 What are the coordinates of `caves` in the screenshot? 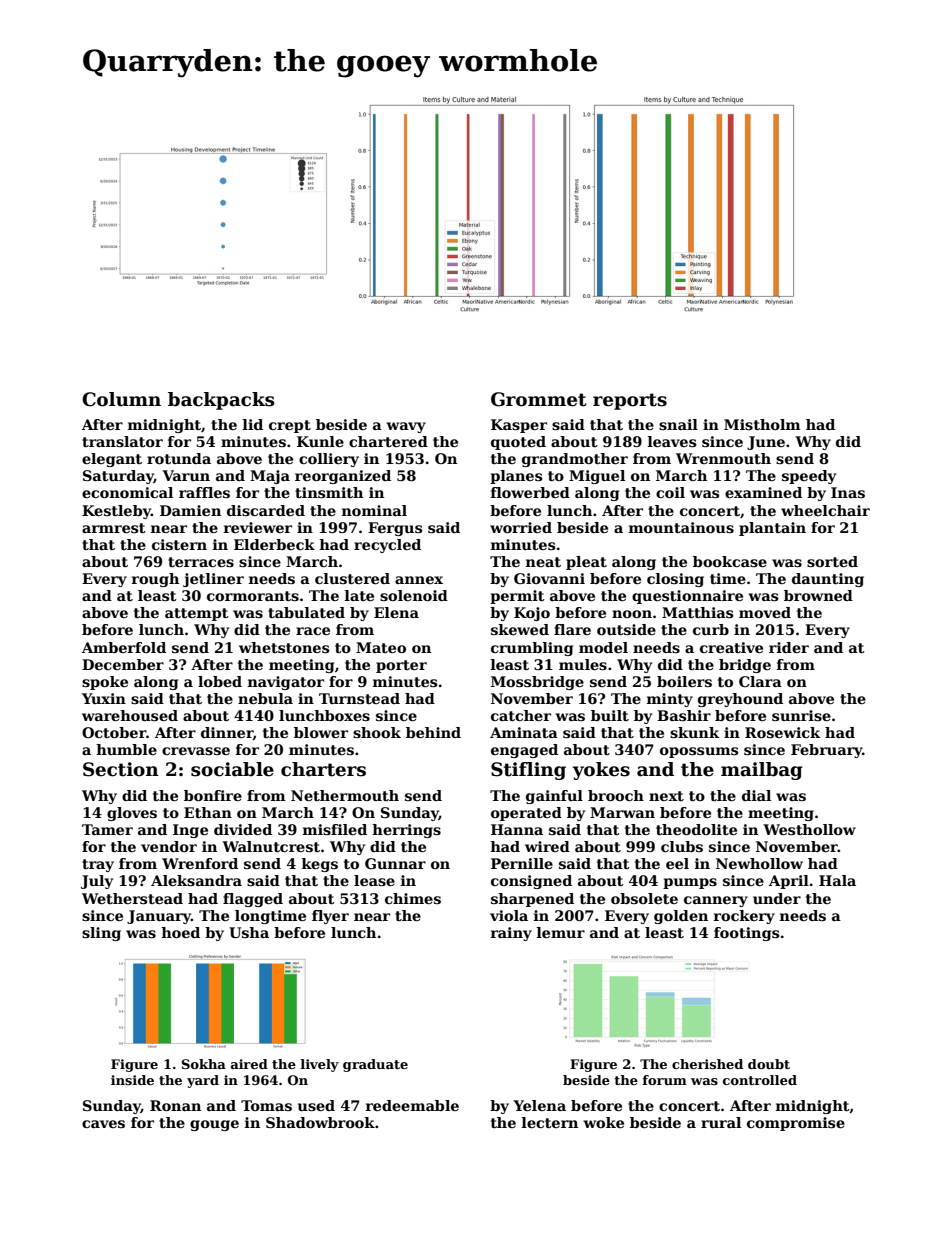 It's located at (103, 1124).
